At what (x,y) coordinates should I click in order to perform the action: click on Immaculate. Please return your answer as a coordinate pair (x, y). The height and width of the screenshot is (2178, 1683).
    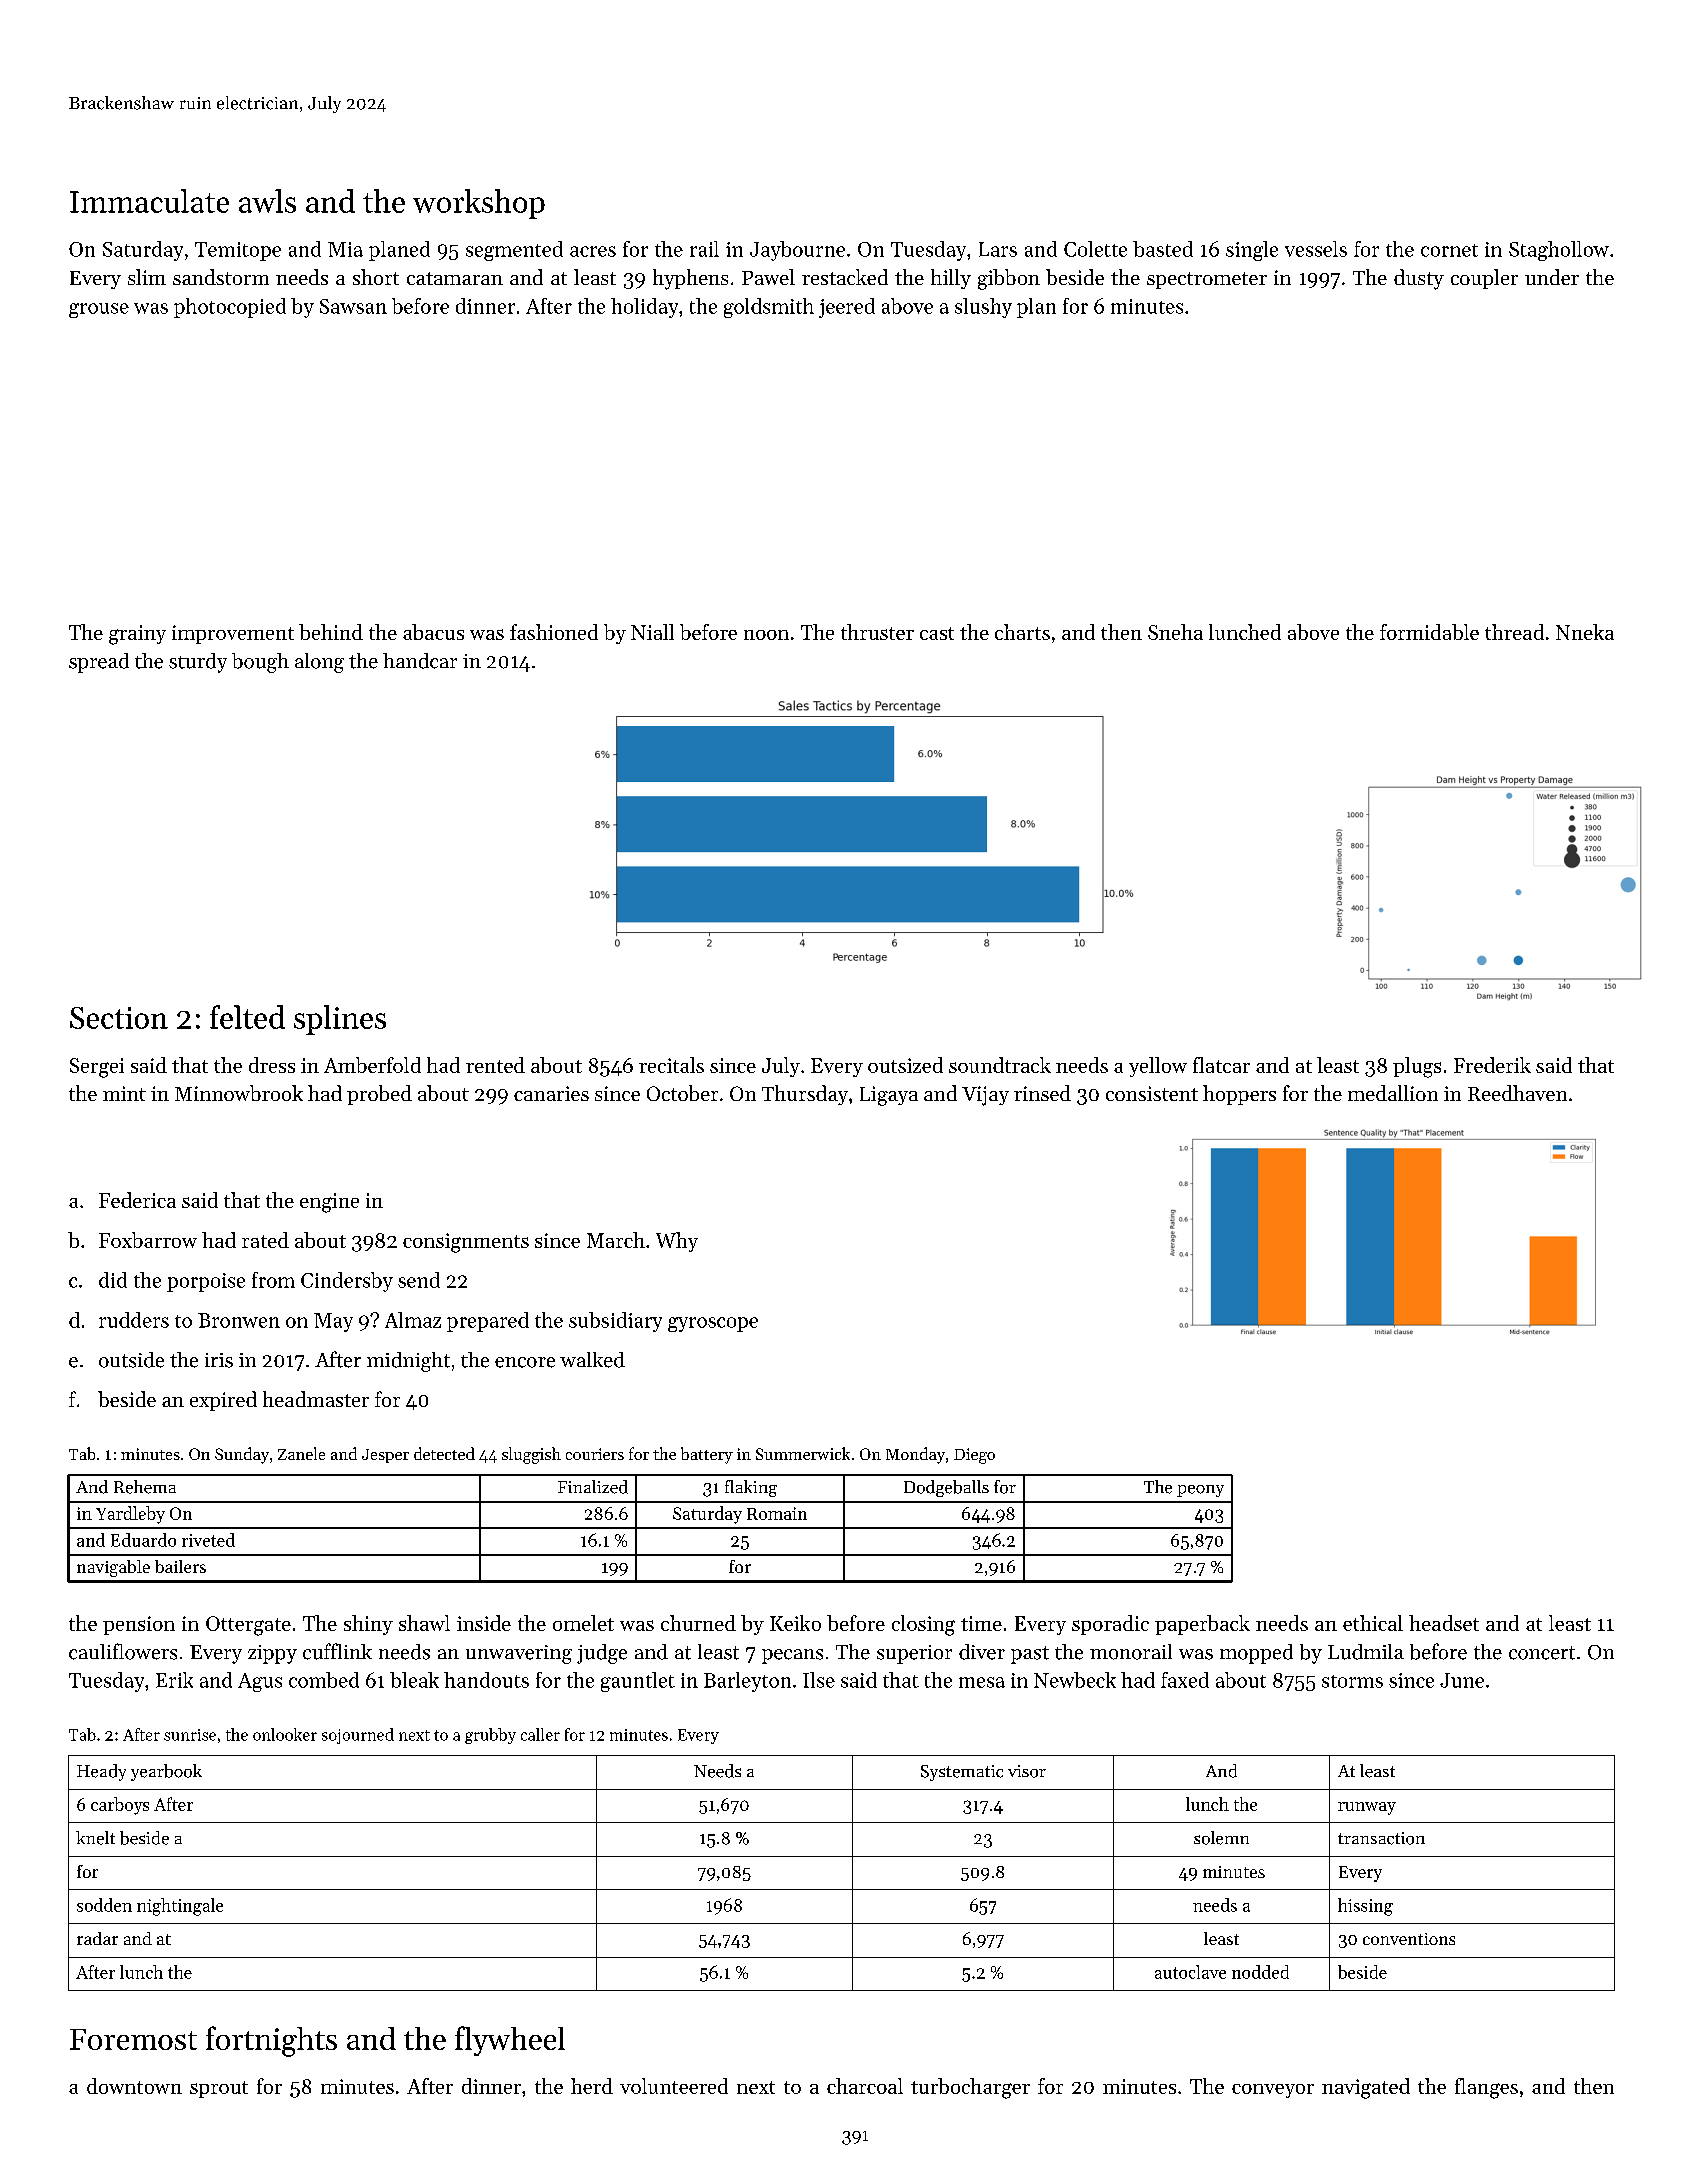
    Looking at the image, I should click on (149, 201).
